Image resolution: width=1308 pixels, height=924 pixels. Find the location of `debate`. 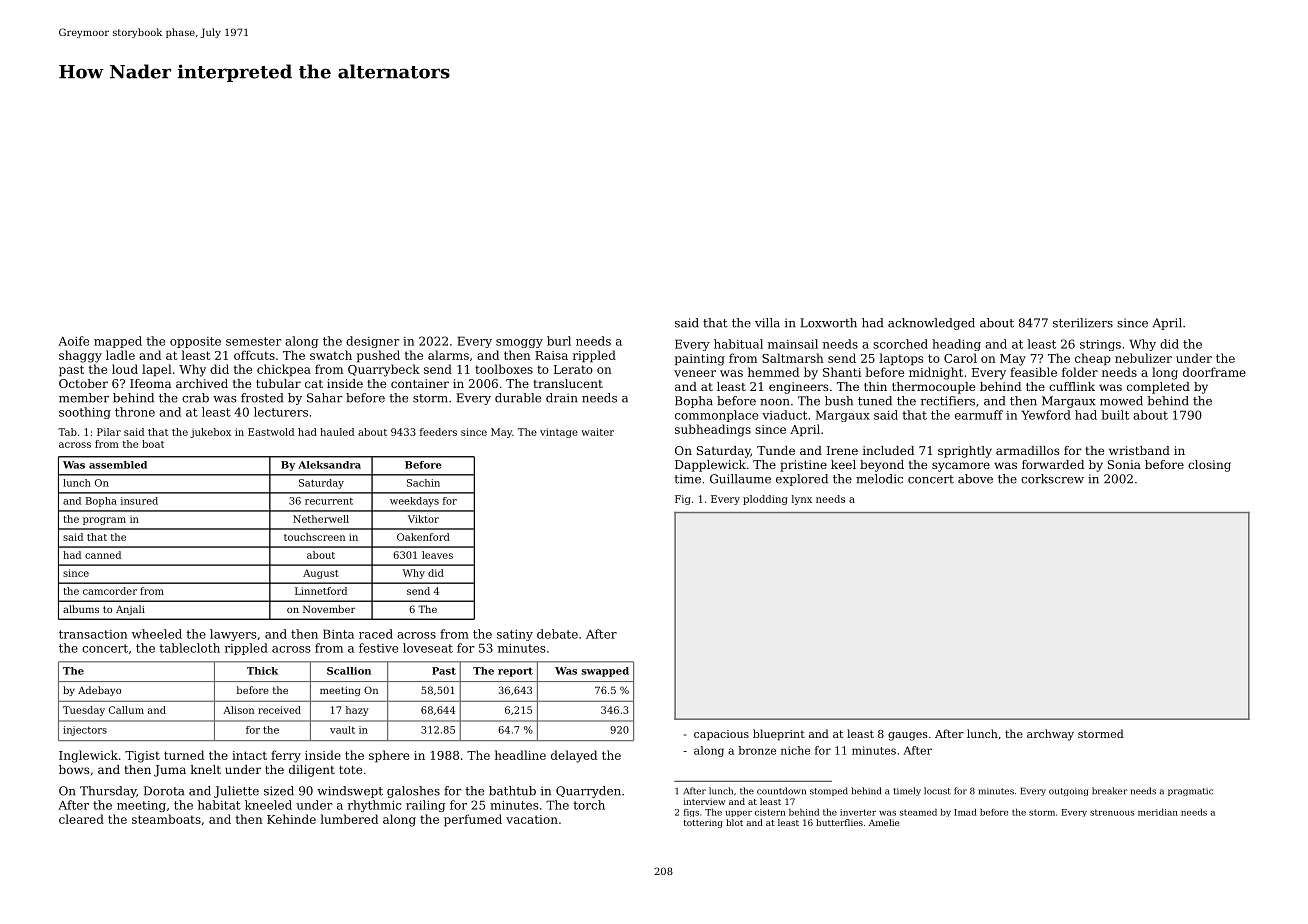

debate is located at coordinates (557, 634).
